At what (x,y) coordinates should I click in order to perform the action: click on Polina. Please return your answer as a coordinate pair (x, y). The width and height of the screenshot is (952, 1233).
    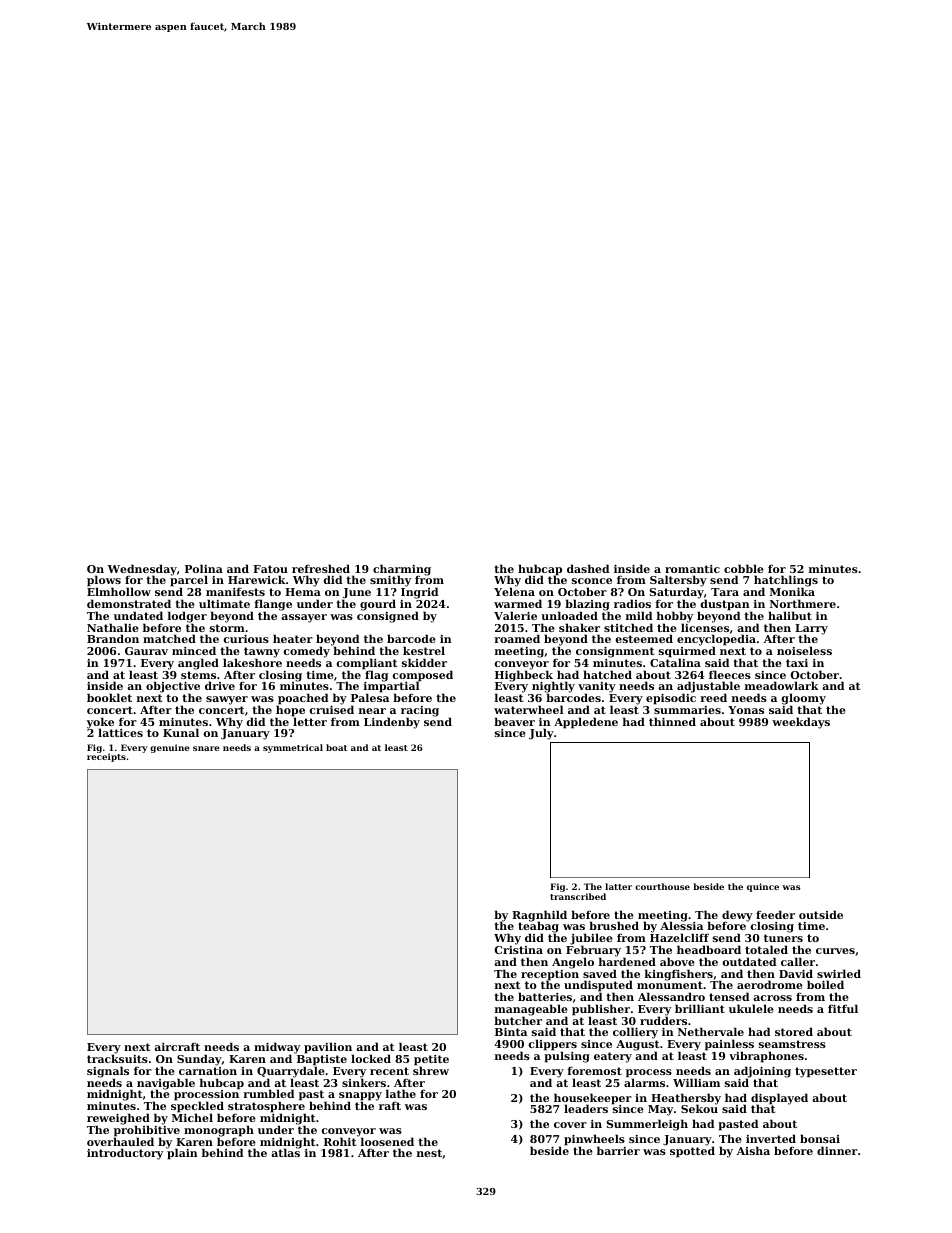
    Looking at the image, I should click on (204, 568).
